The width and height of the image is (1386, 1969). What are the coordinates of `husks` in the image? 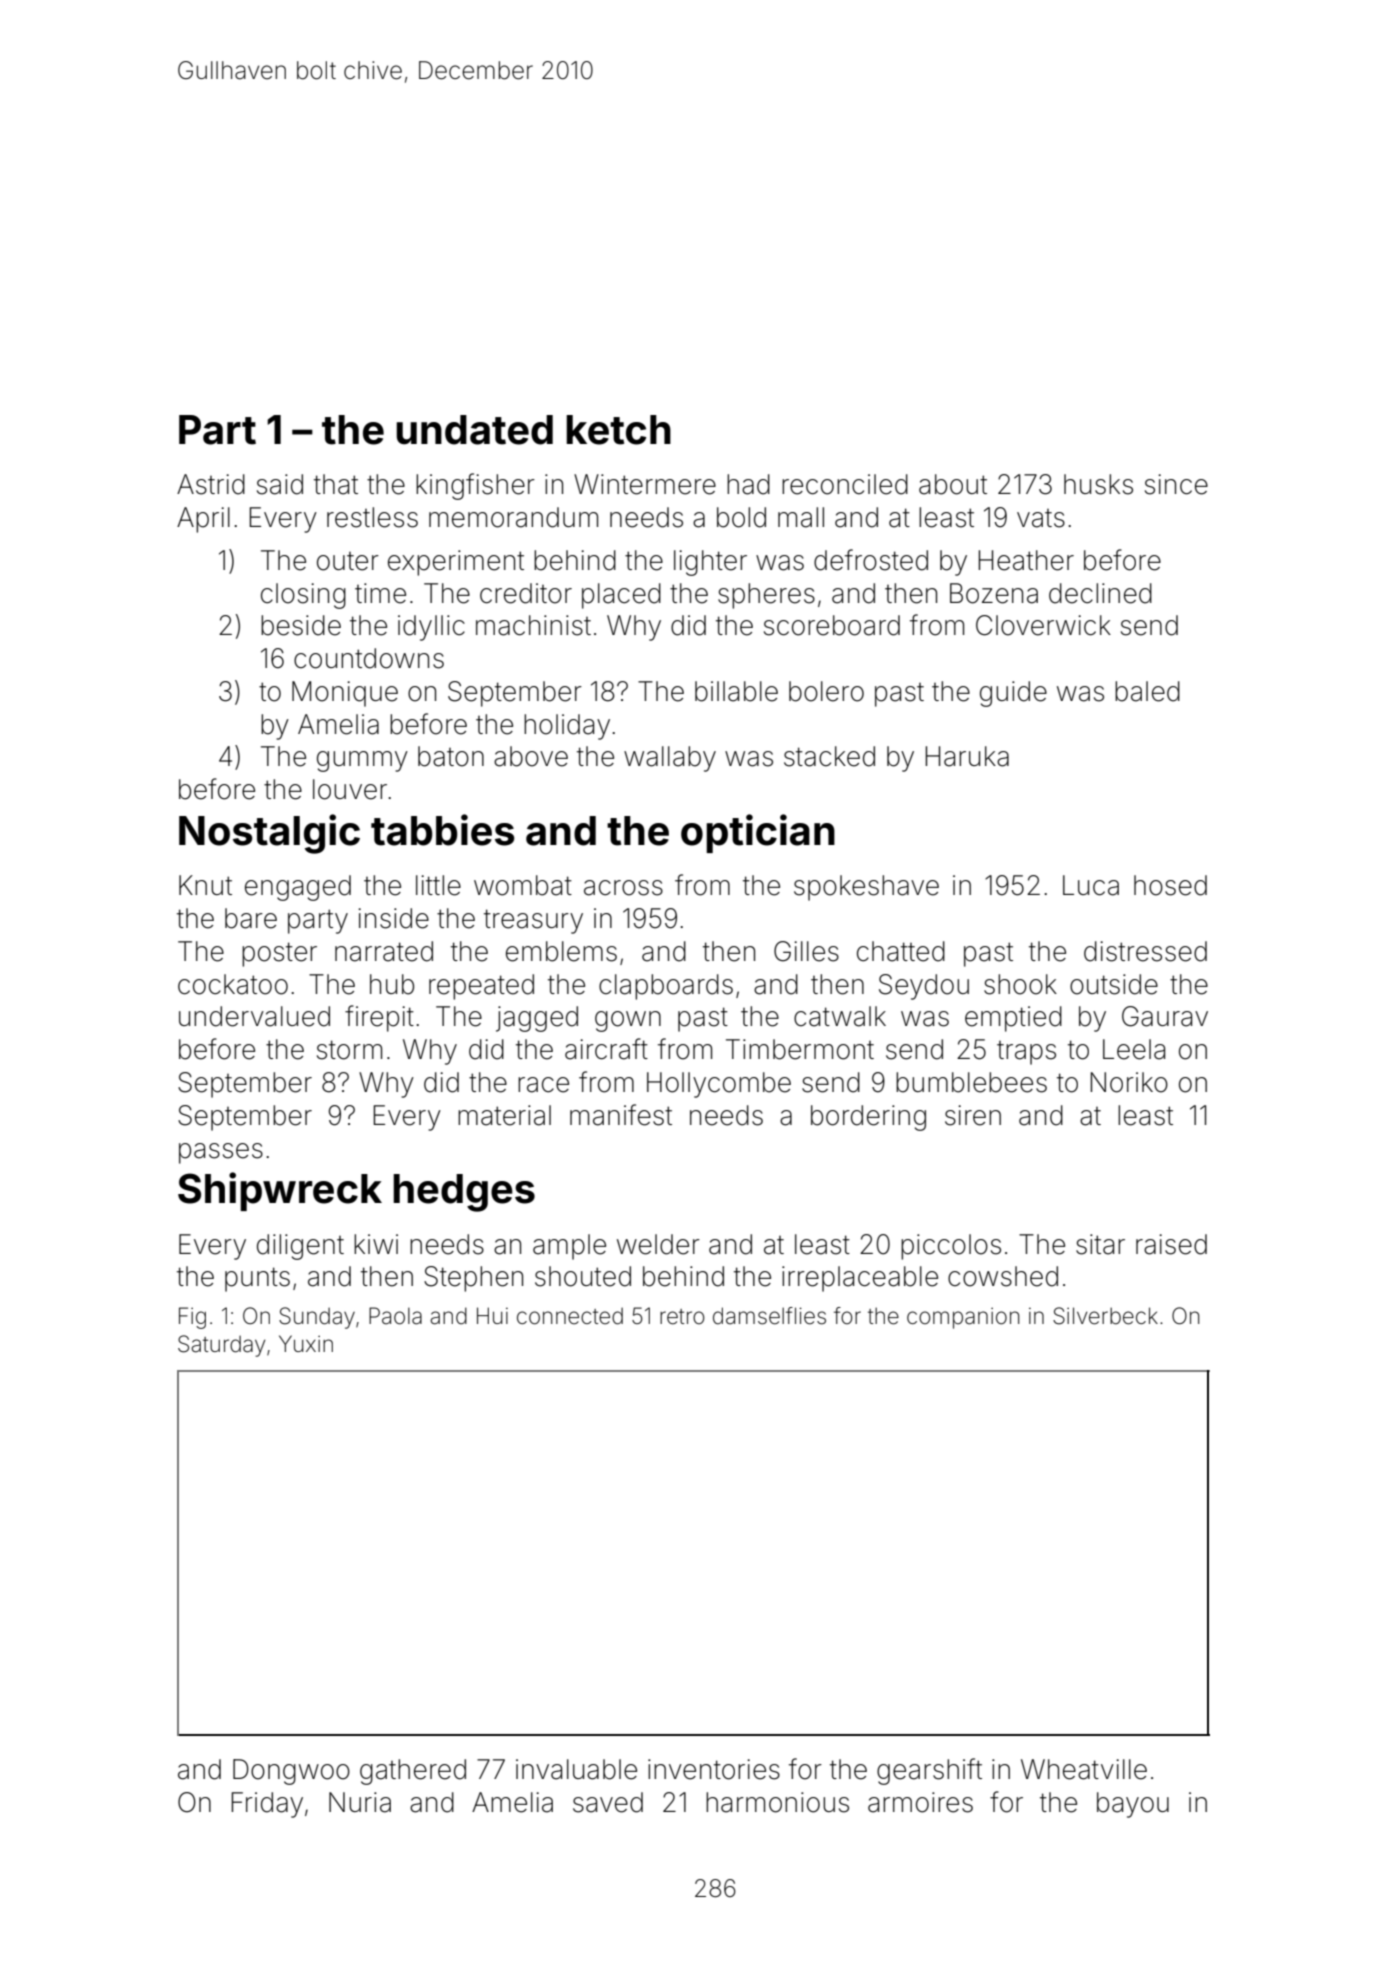 It's located at (1098, 484).
